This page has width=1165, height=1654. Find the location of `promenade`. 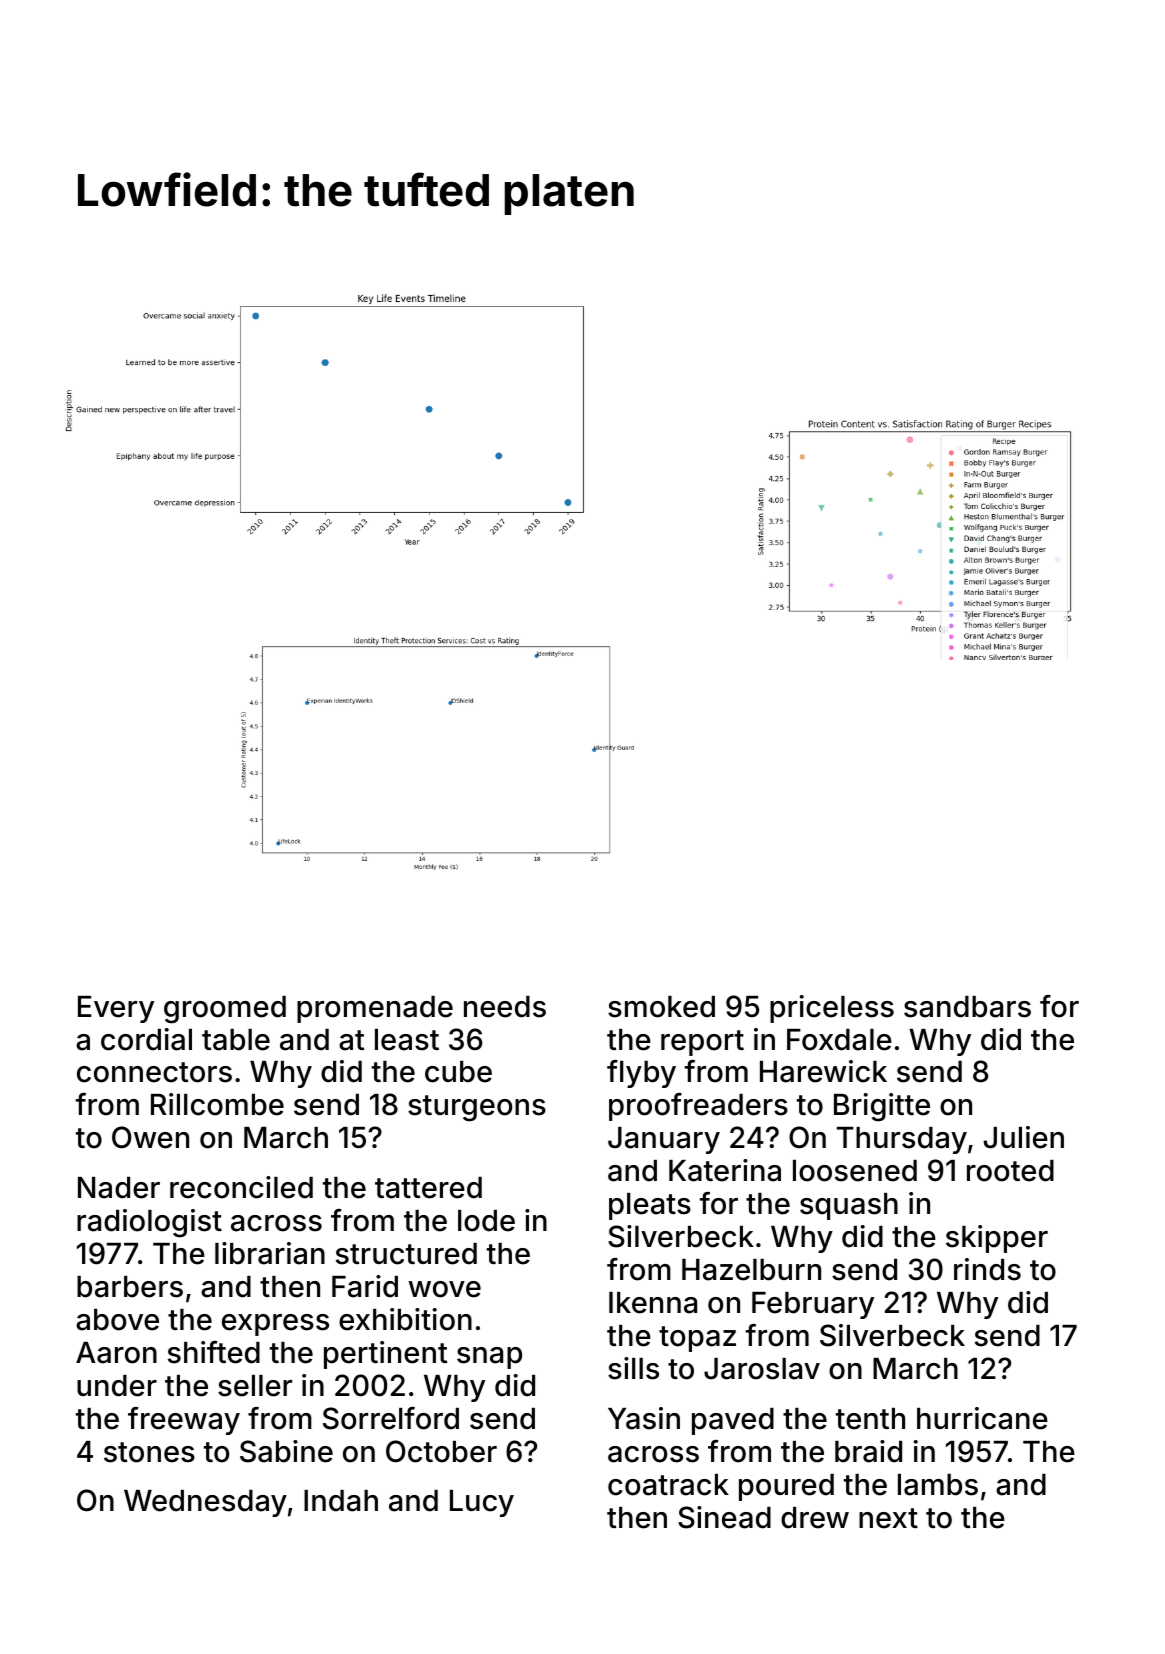

promenade is located at coordinates (375, 1009).
